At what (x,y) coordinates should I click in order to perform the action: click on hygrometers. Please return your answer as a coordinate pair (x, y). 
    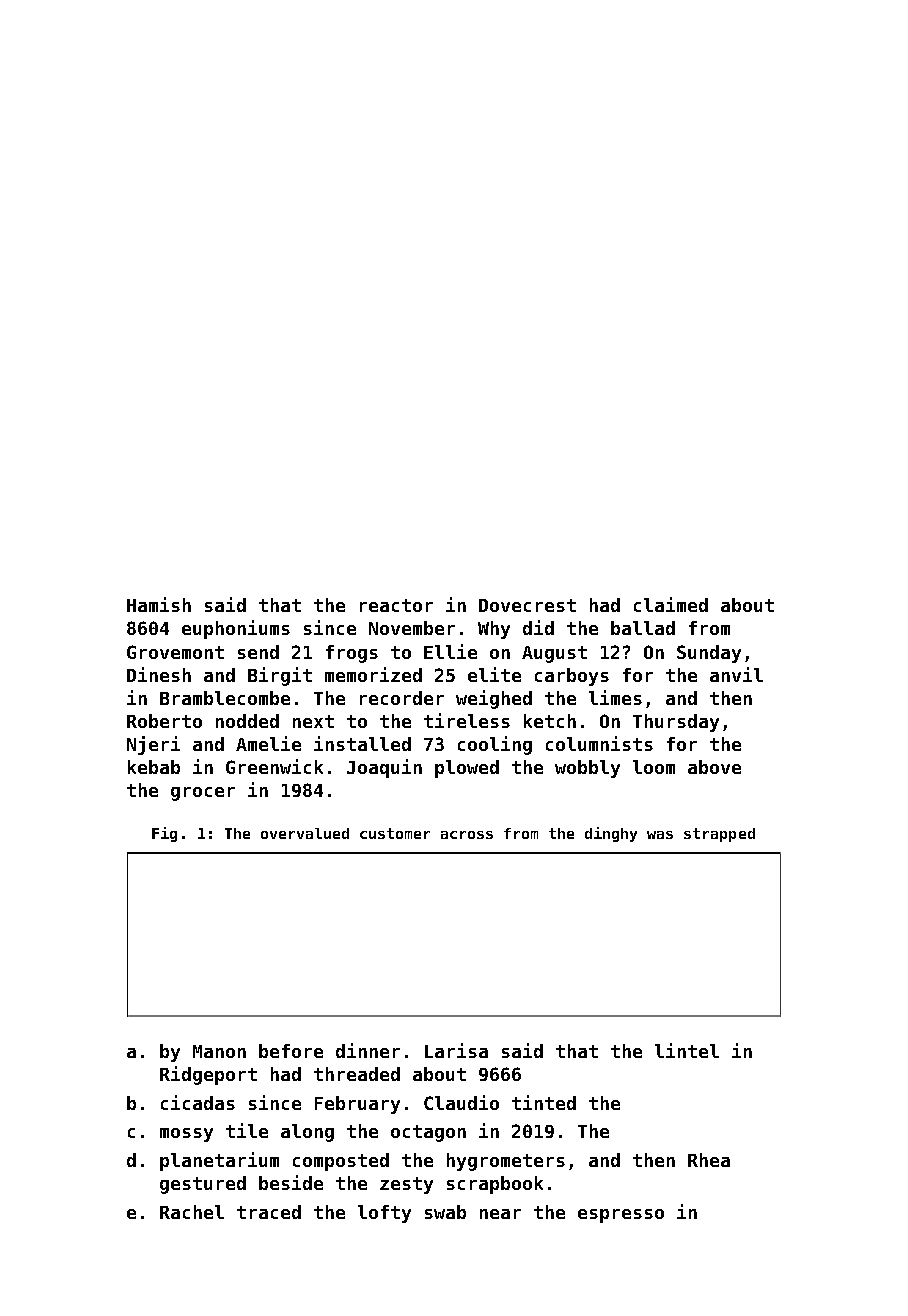
    Looking at the image, I should click on (506, 1162).
